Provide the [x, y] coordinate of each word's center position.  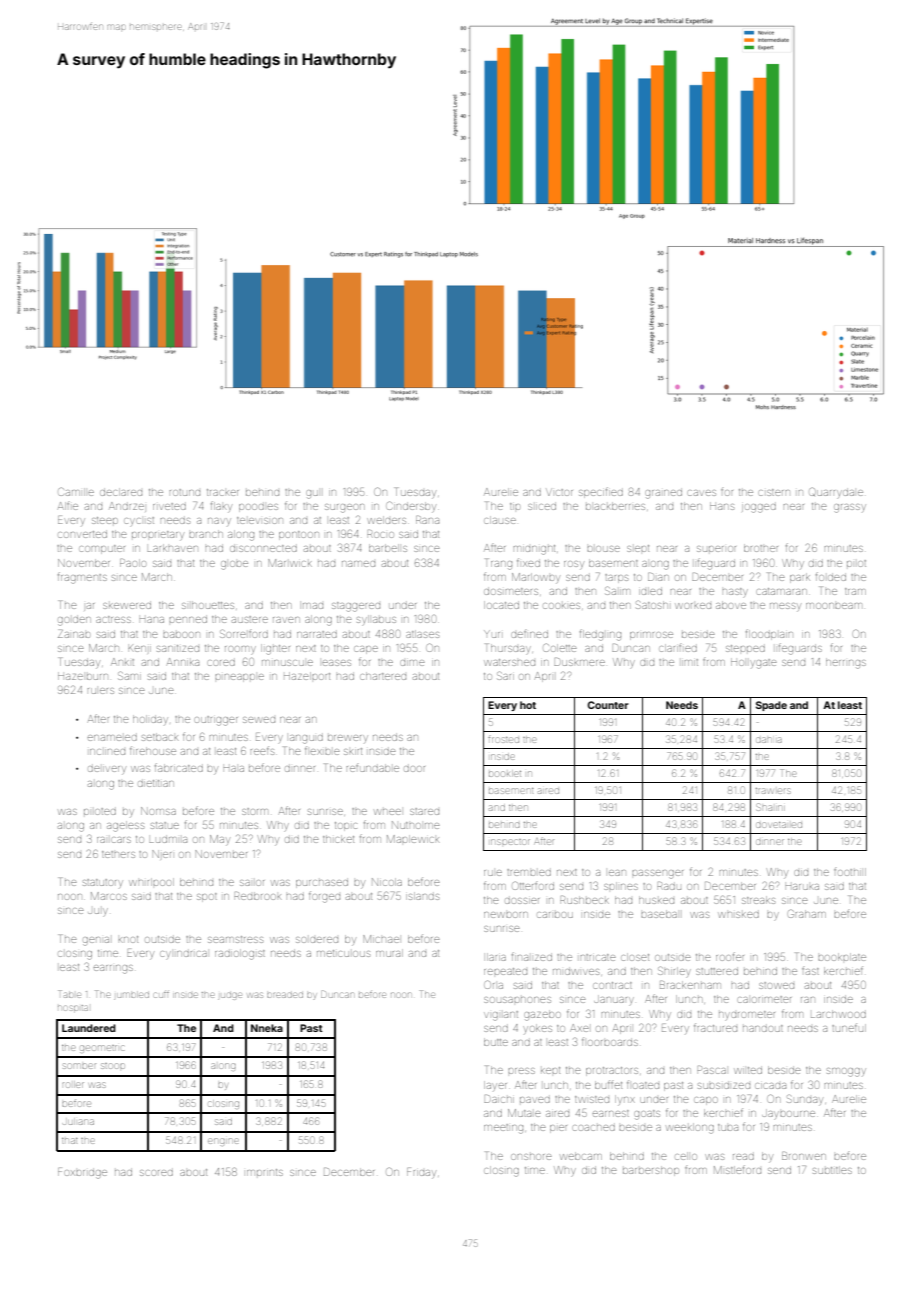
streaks [758, 900]
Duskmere [579, 662]
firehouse [153, 750]
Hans [722, 506]
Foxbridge [82, 1173]
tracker [223, 492]
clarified [678, 648]
